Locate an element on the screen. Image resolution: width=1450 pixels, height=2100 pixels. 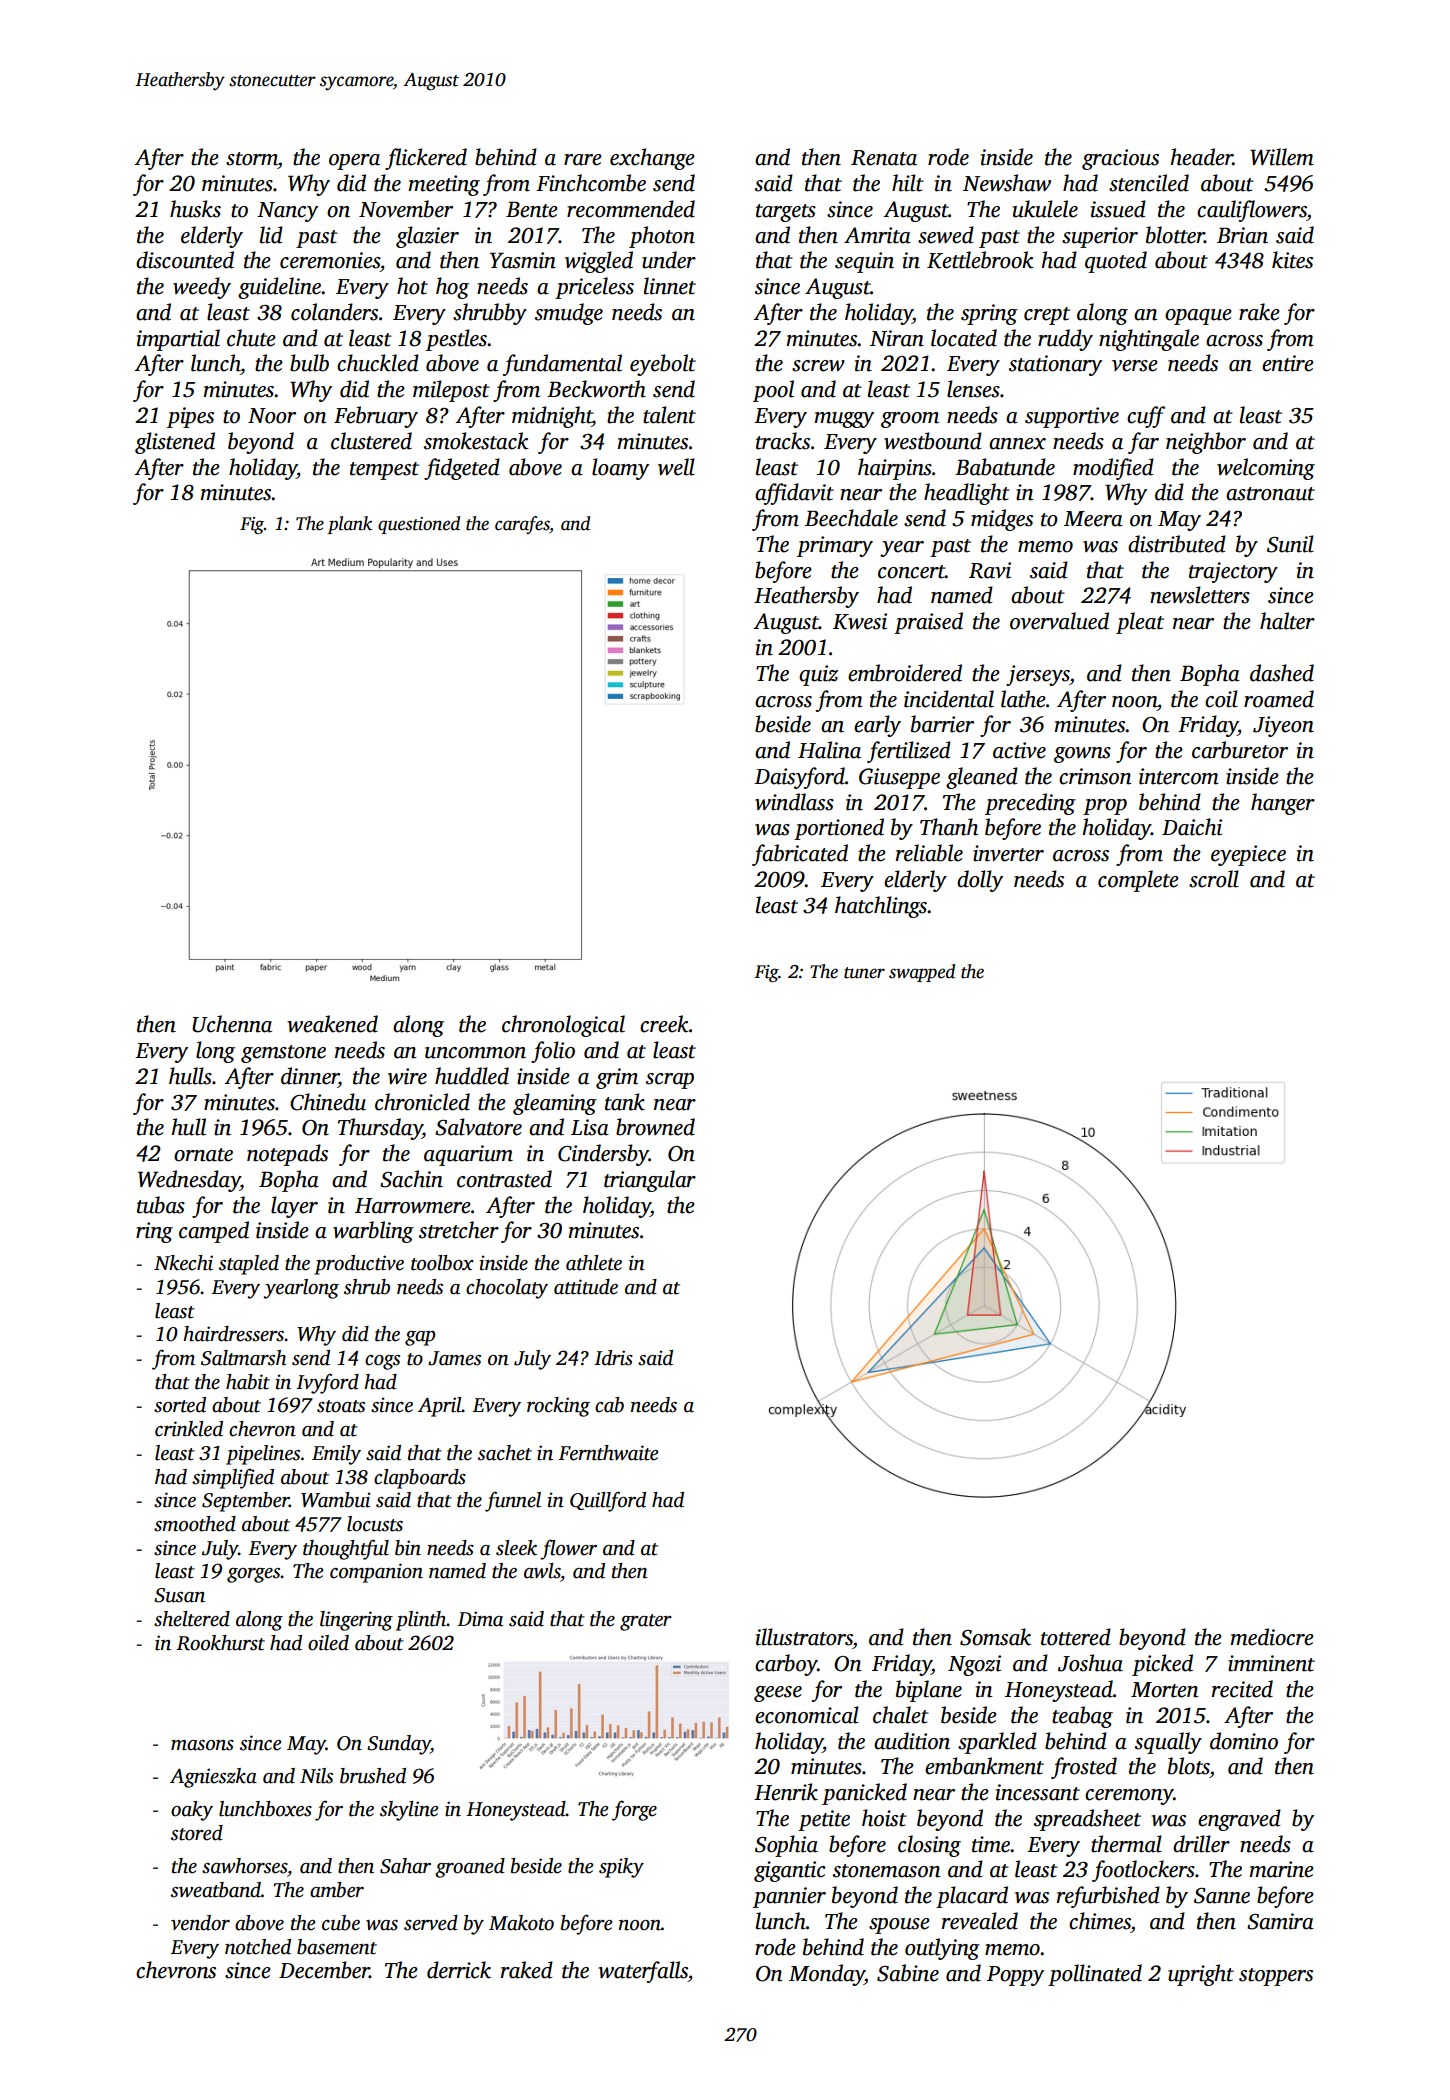
Uchenna is located at coordinates (232, 1024).
